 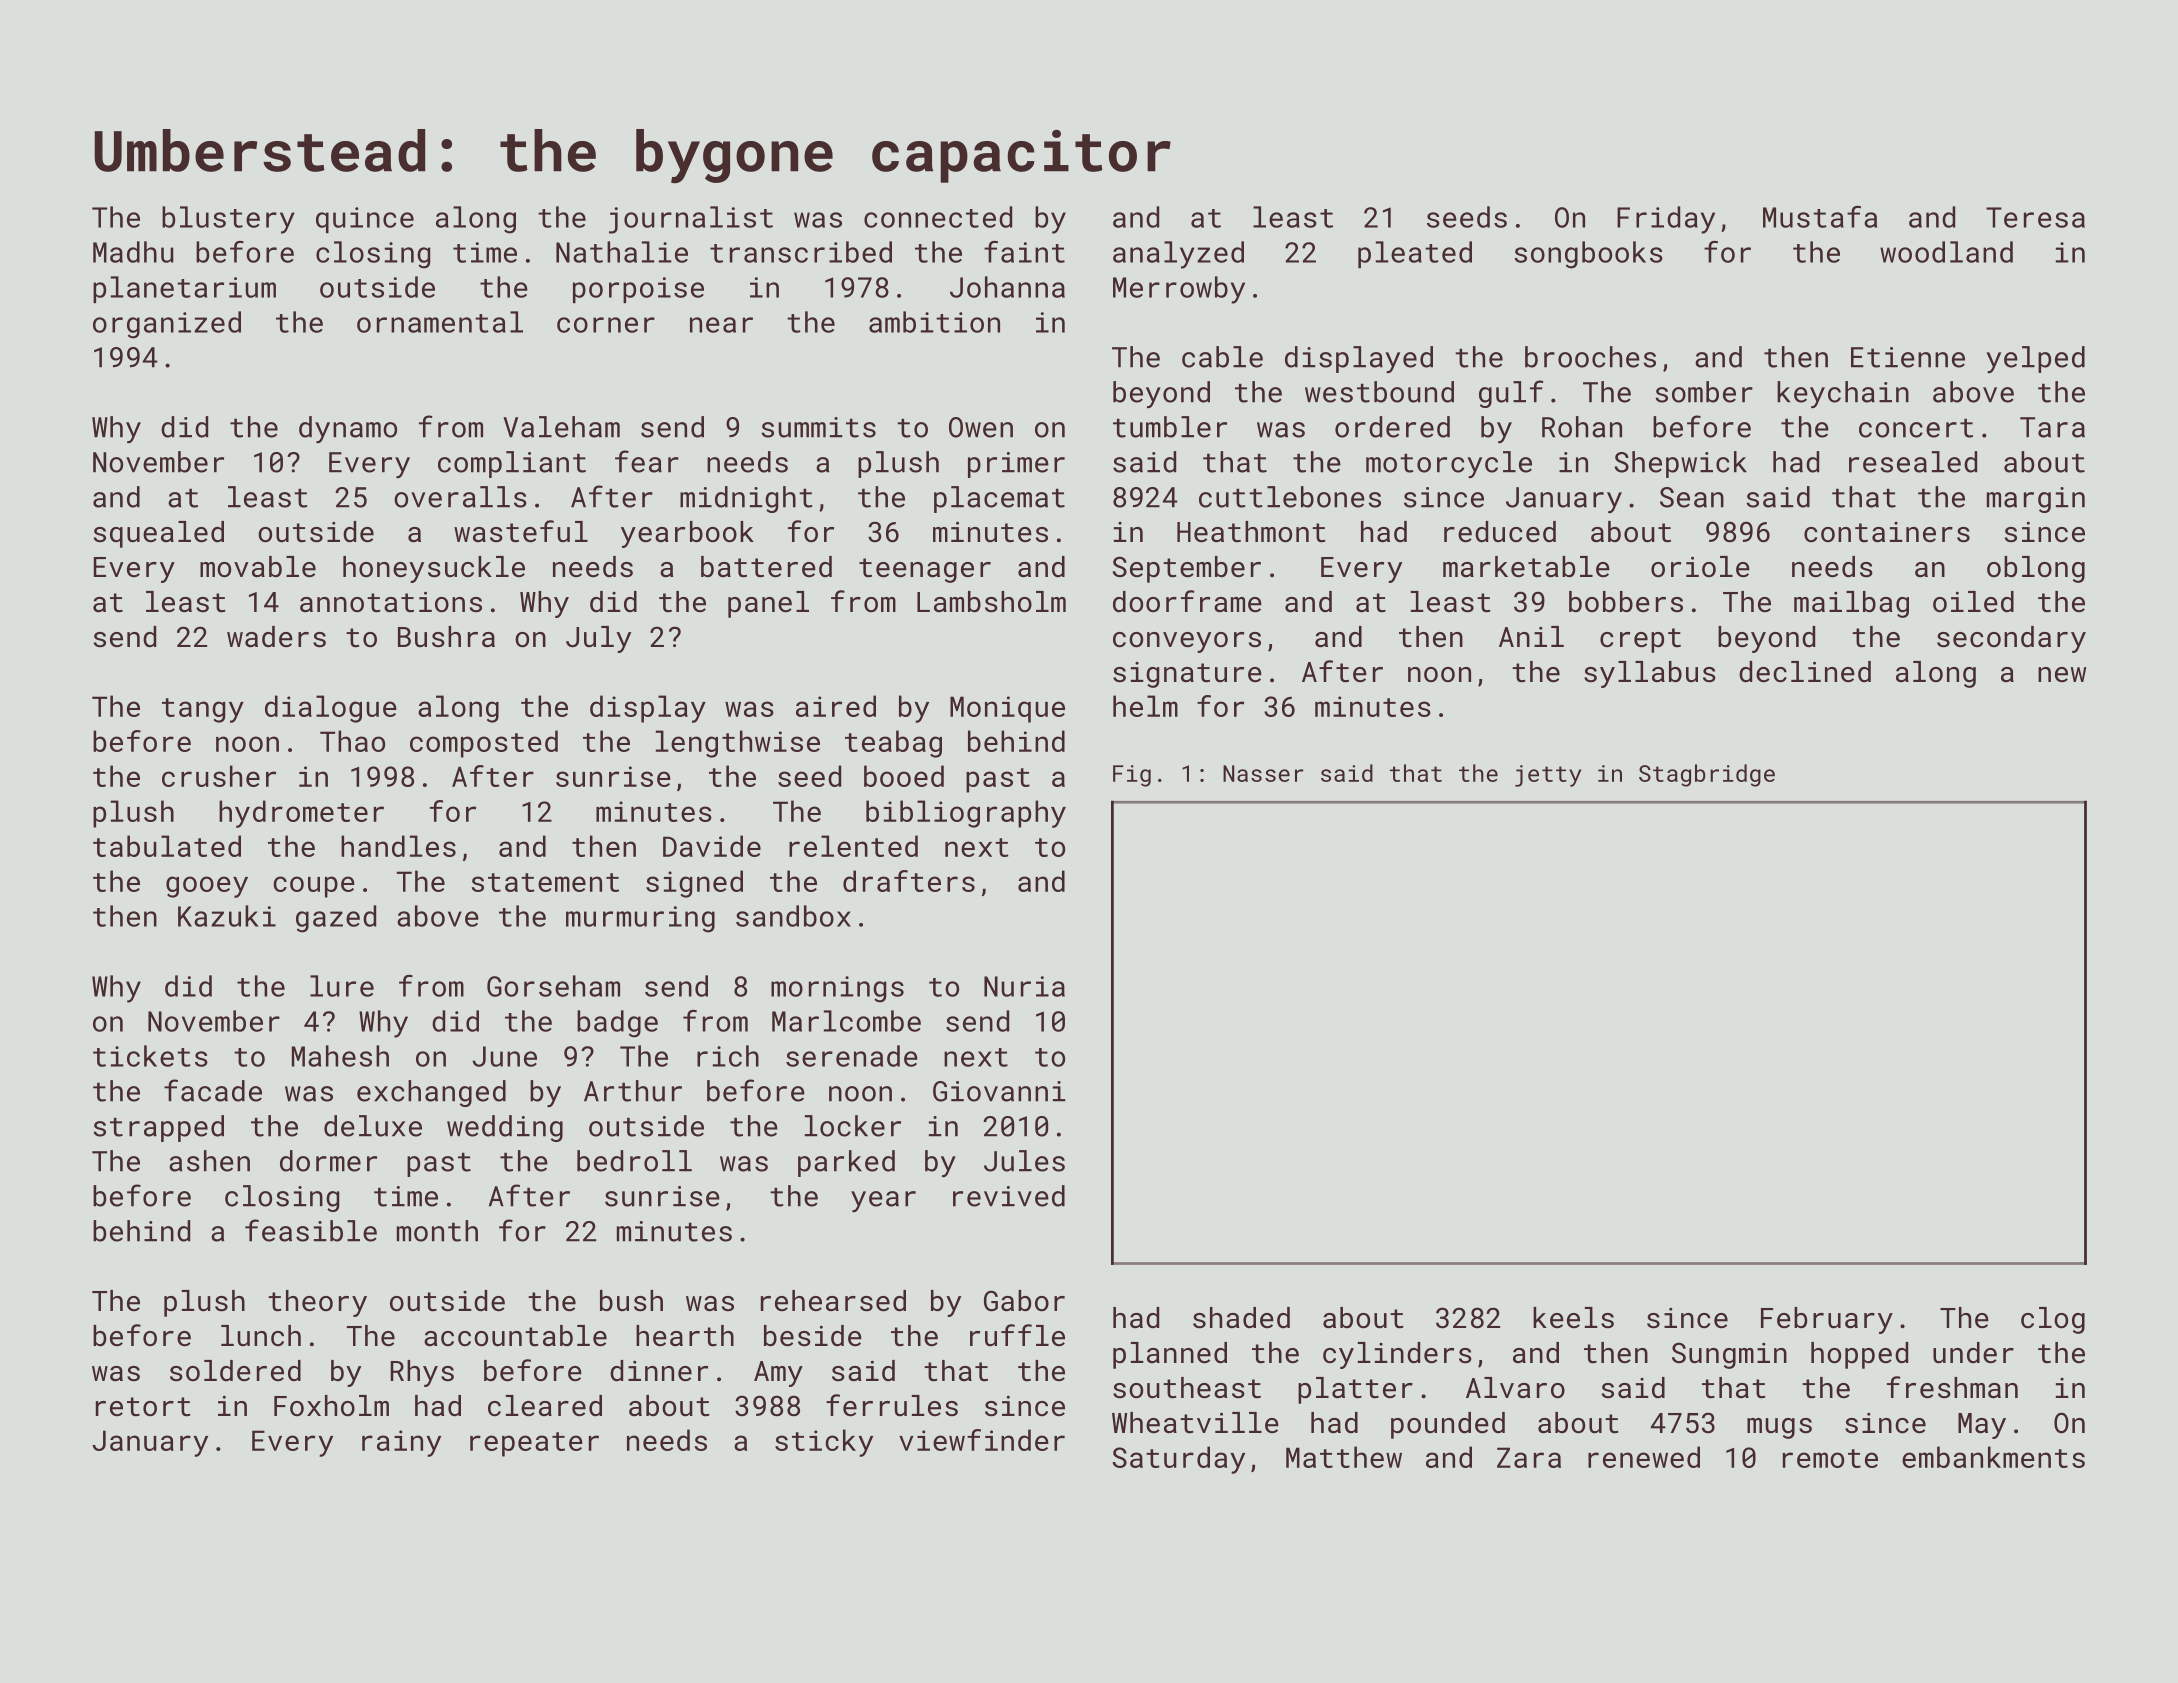 What do you see at coordinates (1178, 255) in the screenshot?
I see `analyzed` at bounding box center [1178, 255].
